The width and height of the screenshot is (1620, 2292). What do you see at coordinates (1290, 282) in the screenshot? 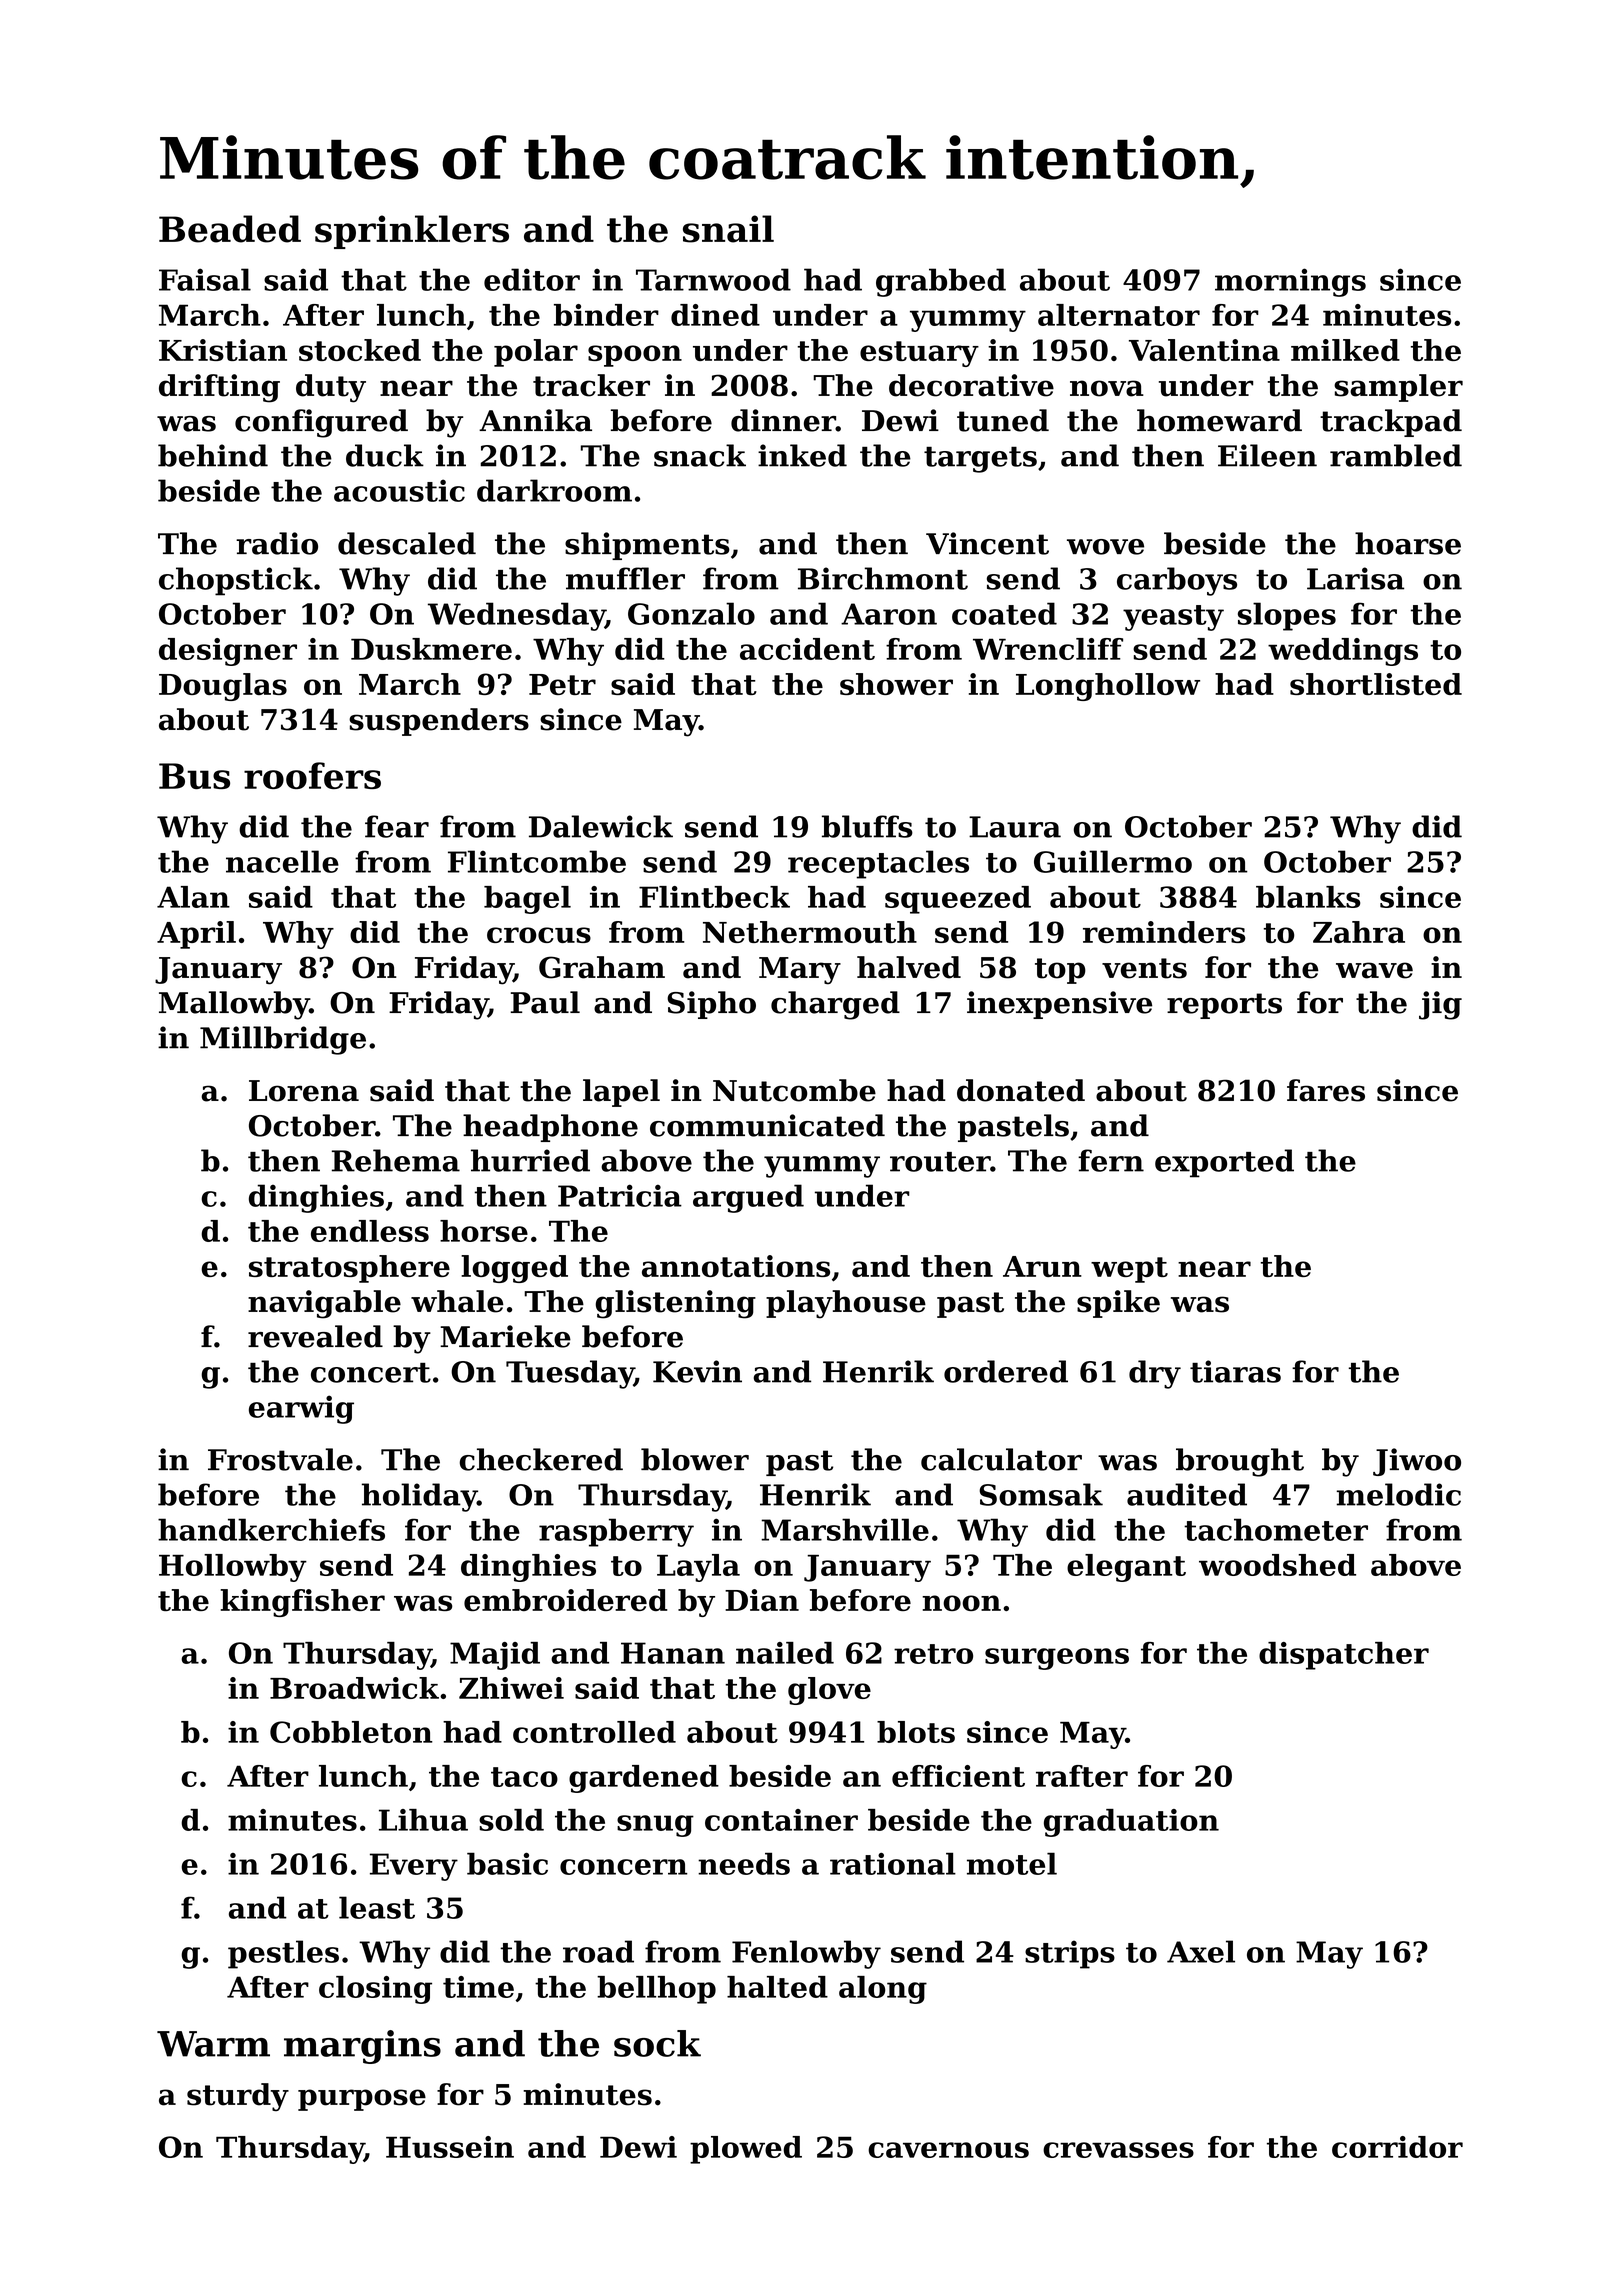
I see `mornings` at bounding box center [1290, 282].
